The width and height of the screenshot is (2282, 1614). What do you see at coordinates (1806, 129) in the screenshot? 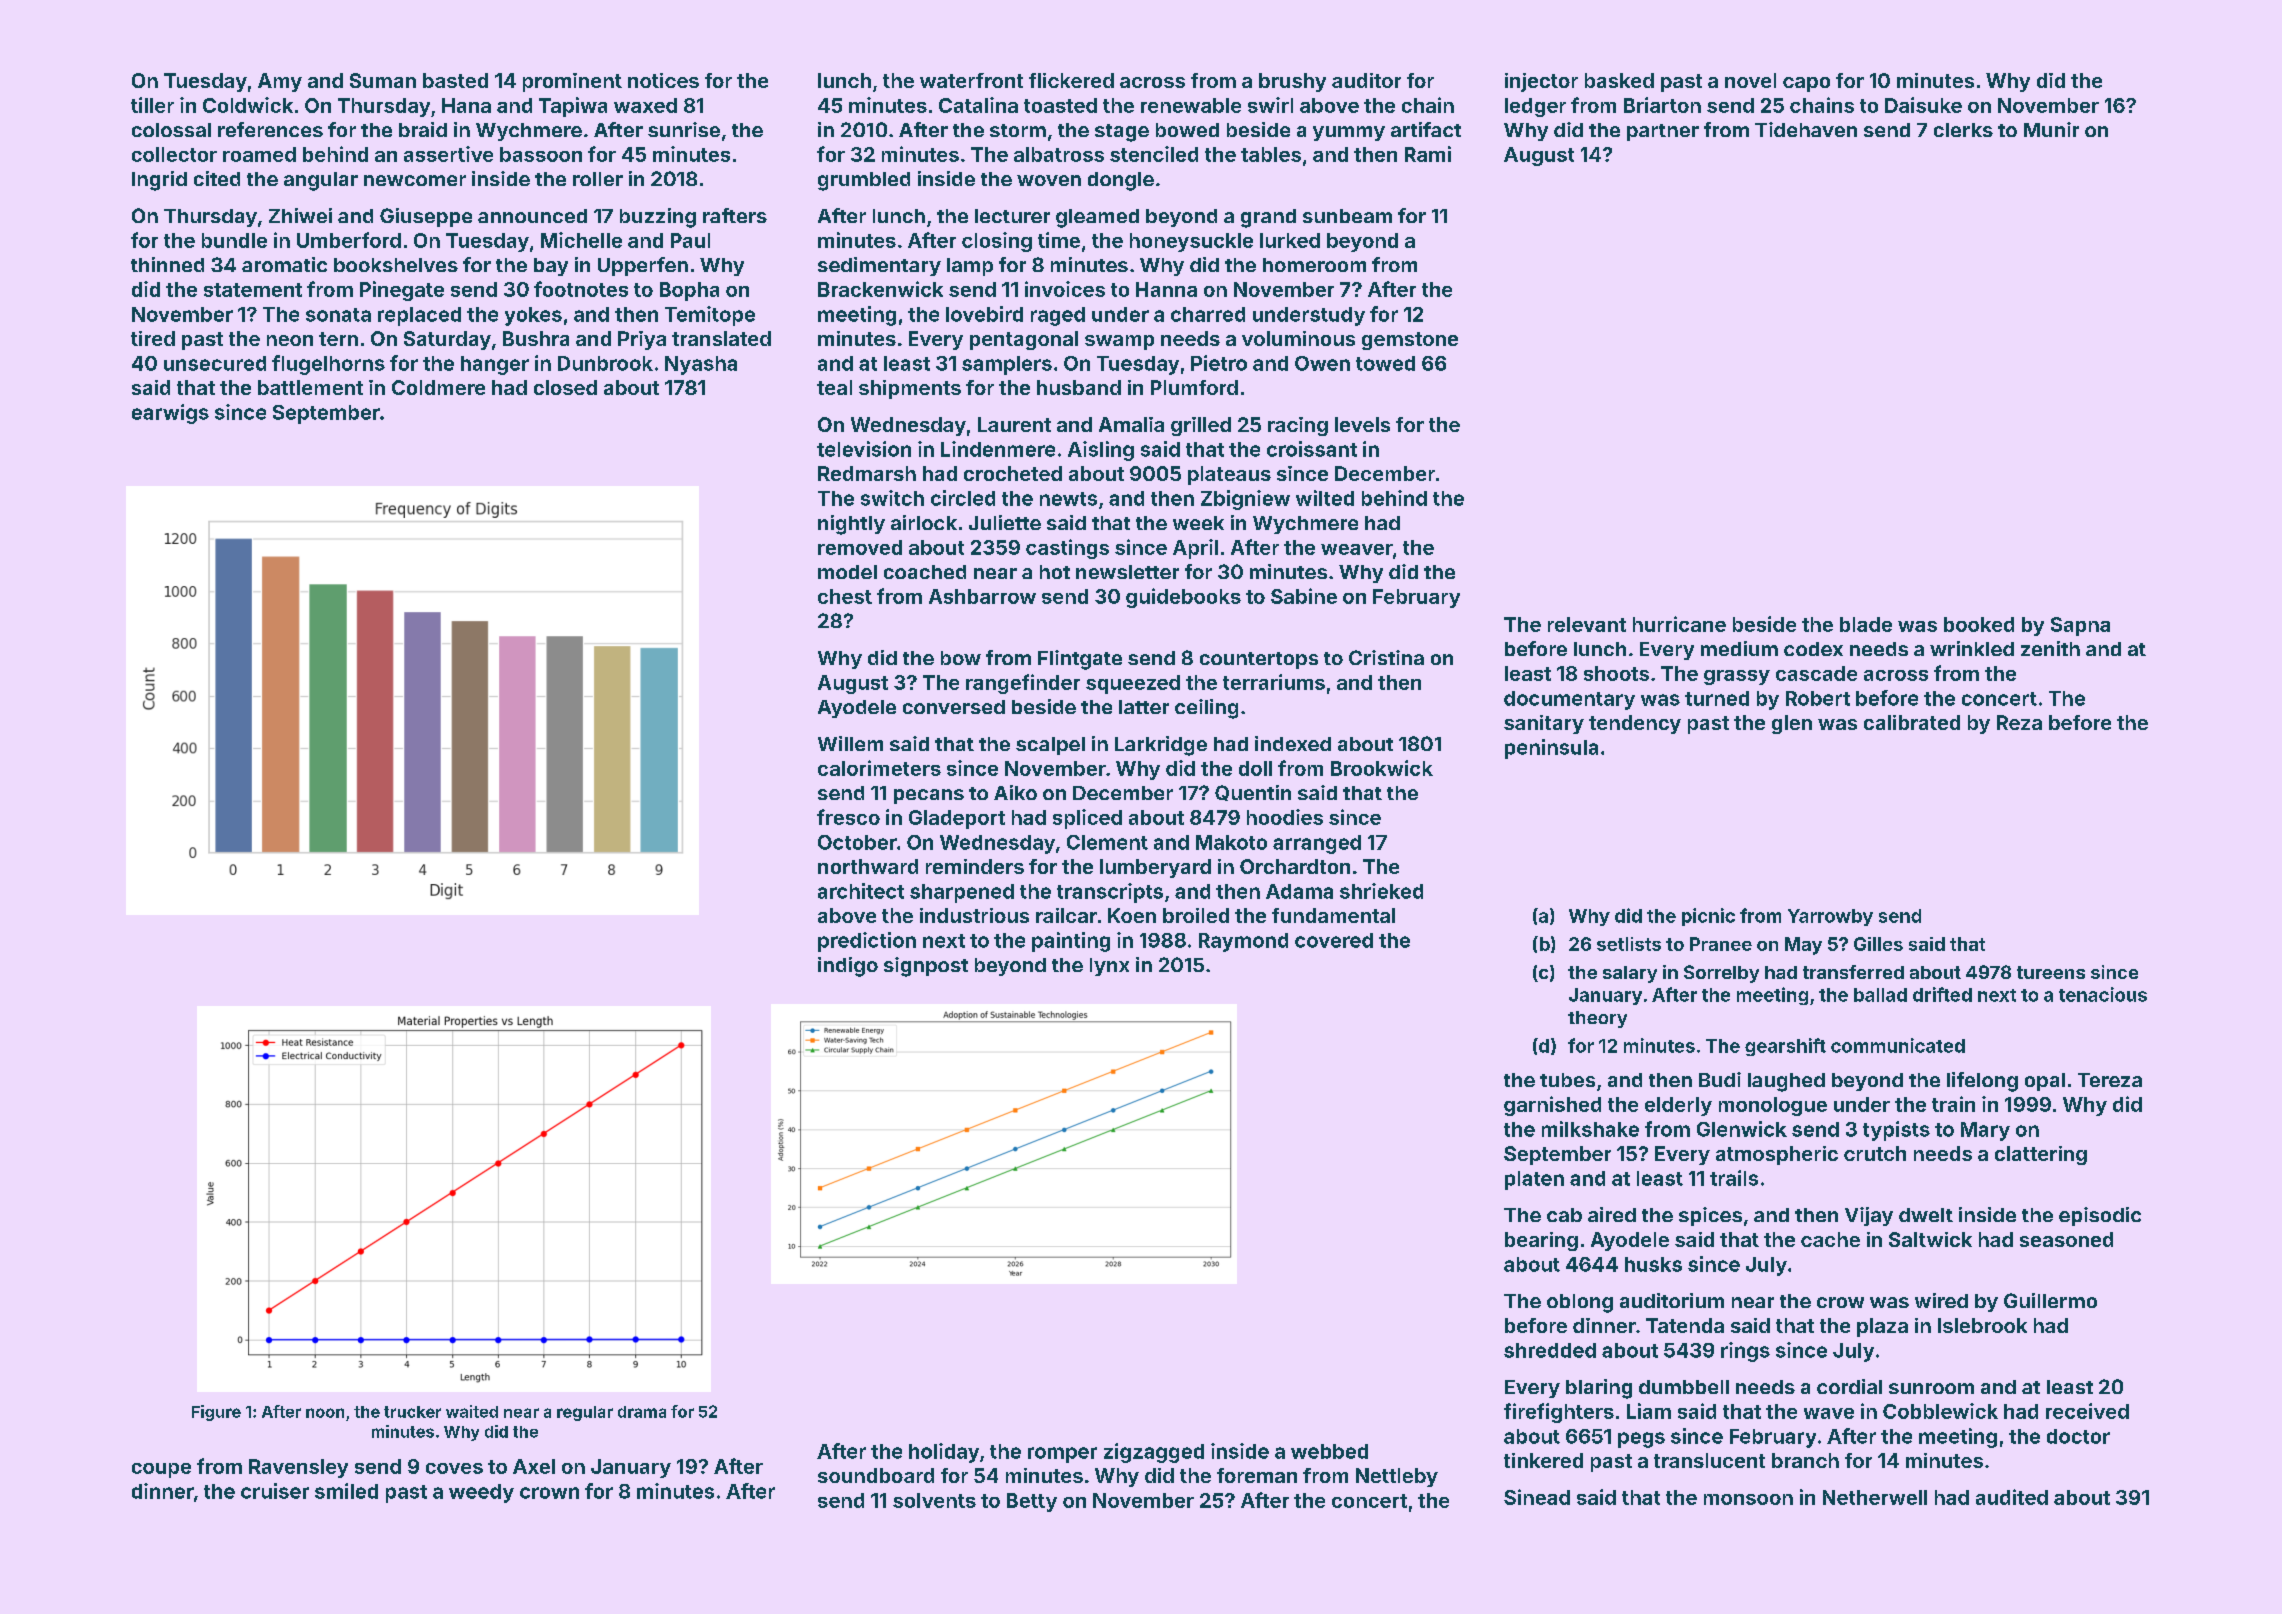
I see `Tidehaven` at bounding box center [1806, 129].
